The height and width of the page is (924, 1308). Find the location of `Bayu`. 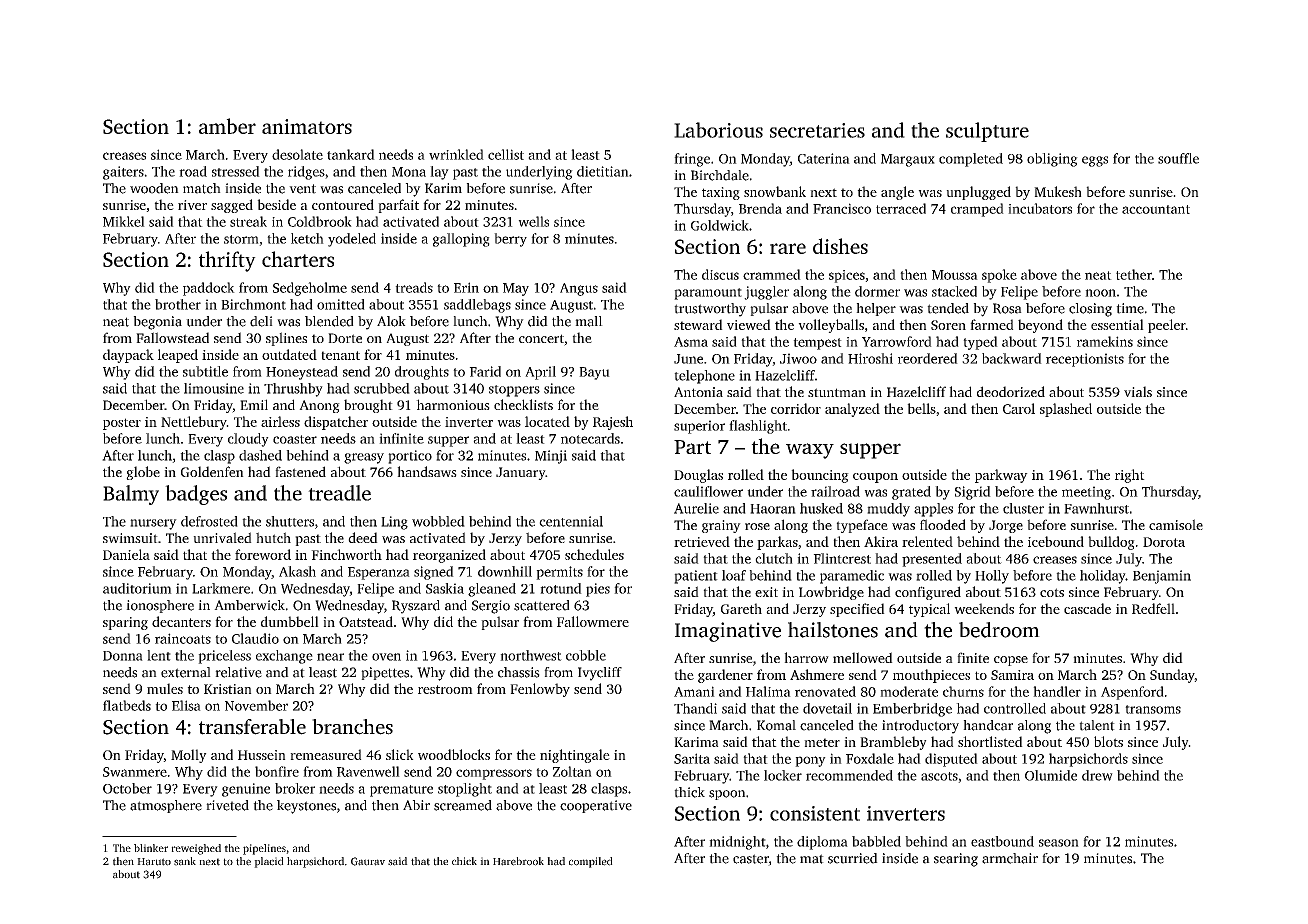

Bayu is located at coordinates (594, 373).
